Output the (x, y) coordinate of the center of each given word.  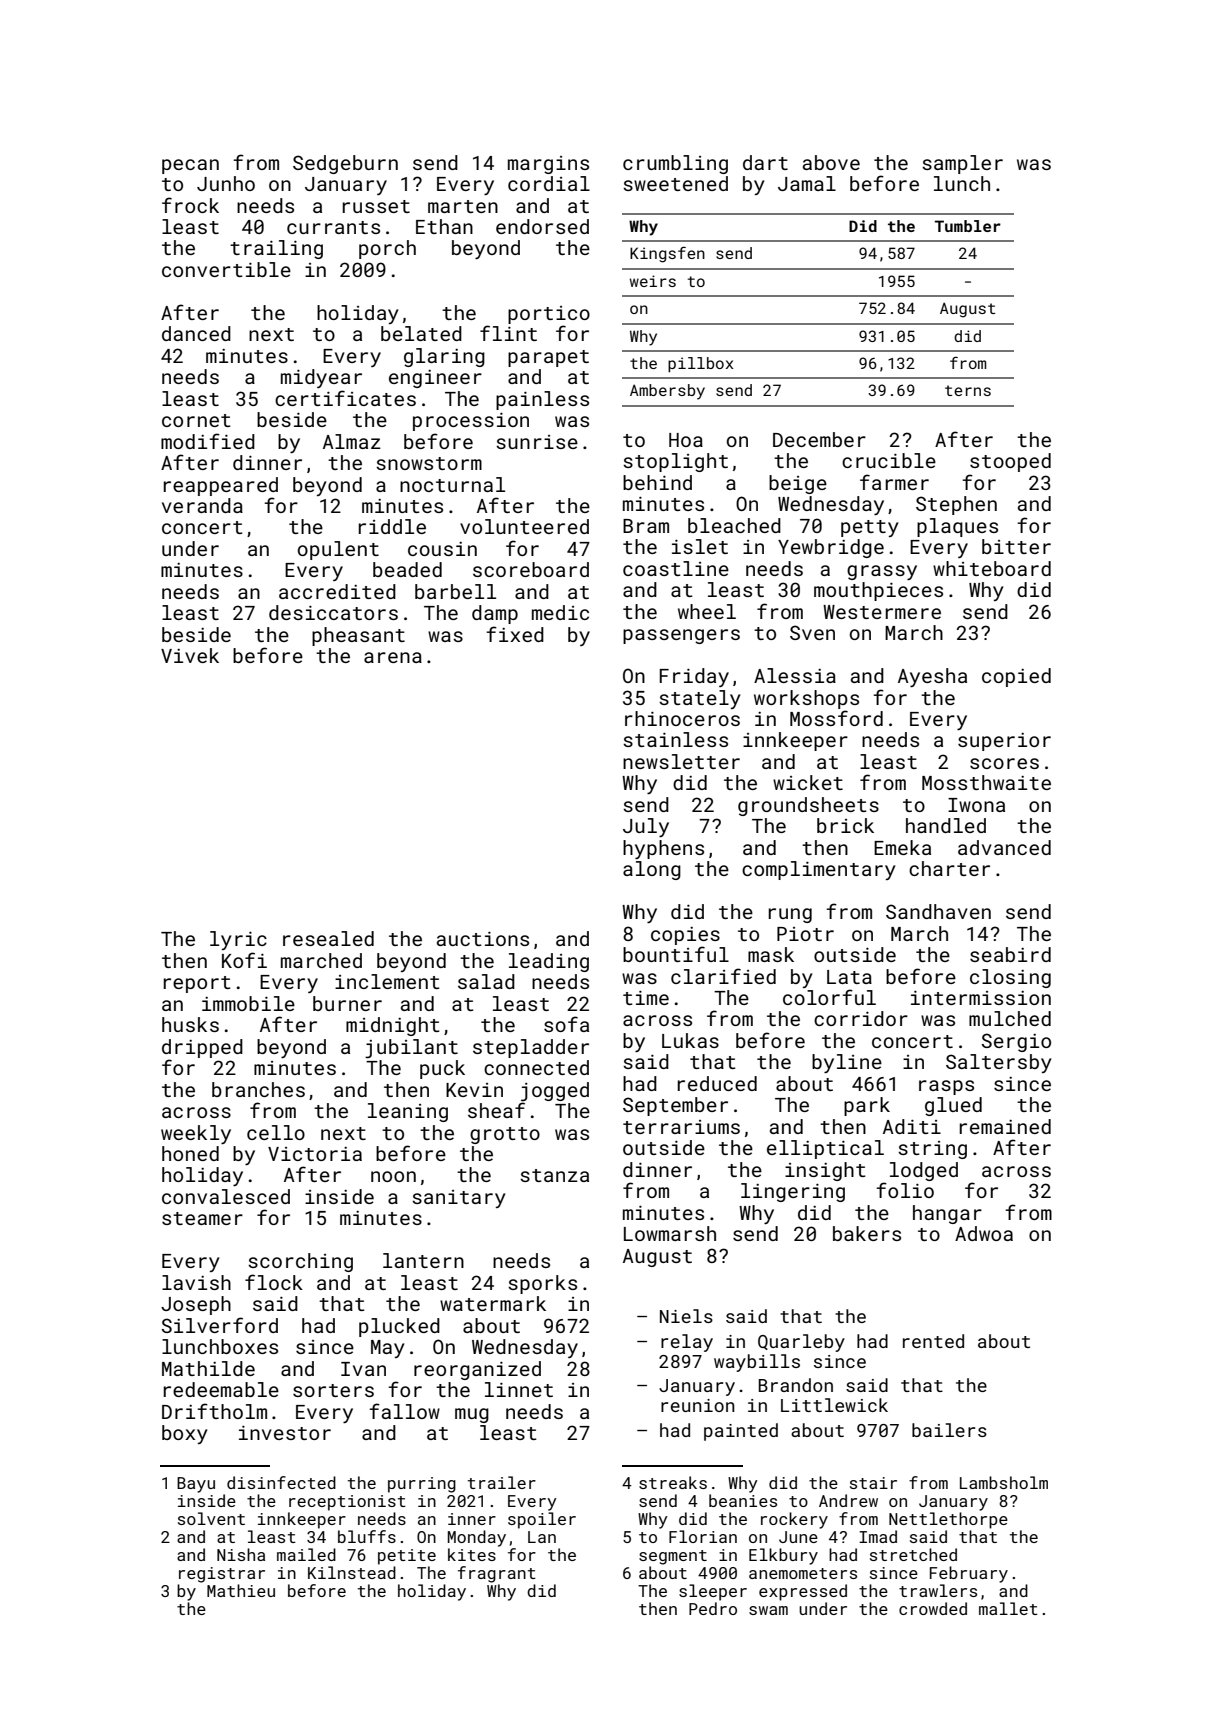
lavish (196, 1282)
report (197, 984)
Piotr (805, 934)
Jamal (807, 183)
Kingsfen (667, 255)
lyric (238, 940)
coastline (676, 568)
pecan (190, 166)
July (646, 827)
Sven (812, 632)
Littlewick (834, 1405)
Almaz (352, 441)
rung (790, 915)
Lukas (690, 1040)
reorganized (477, 1370)
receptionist (347, 1503)
